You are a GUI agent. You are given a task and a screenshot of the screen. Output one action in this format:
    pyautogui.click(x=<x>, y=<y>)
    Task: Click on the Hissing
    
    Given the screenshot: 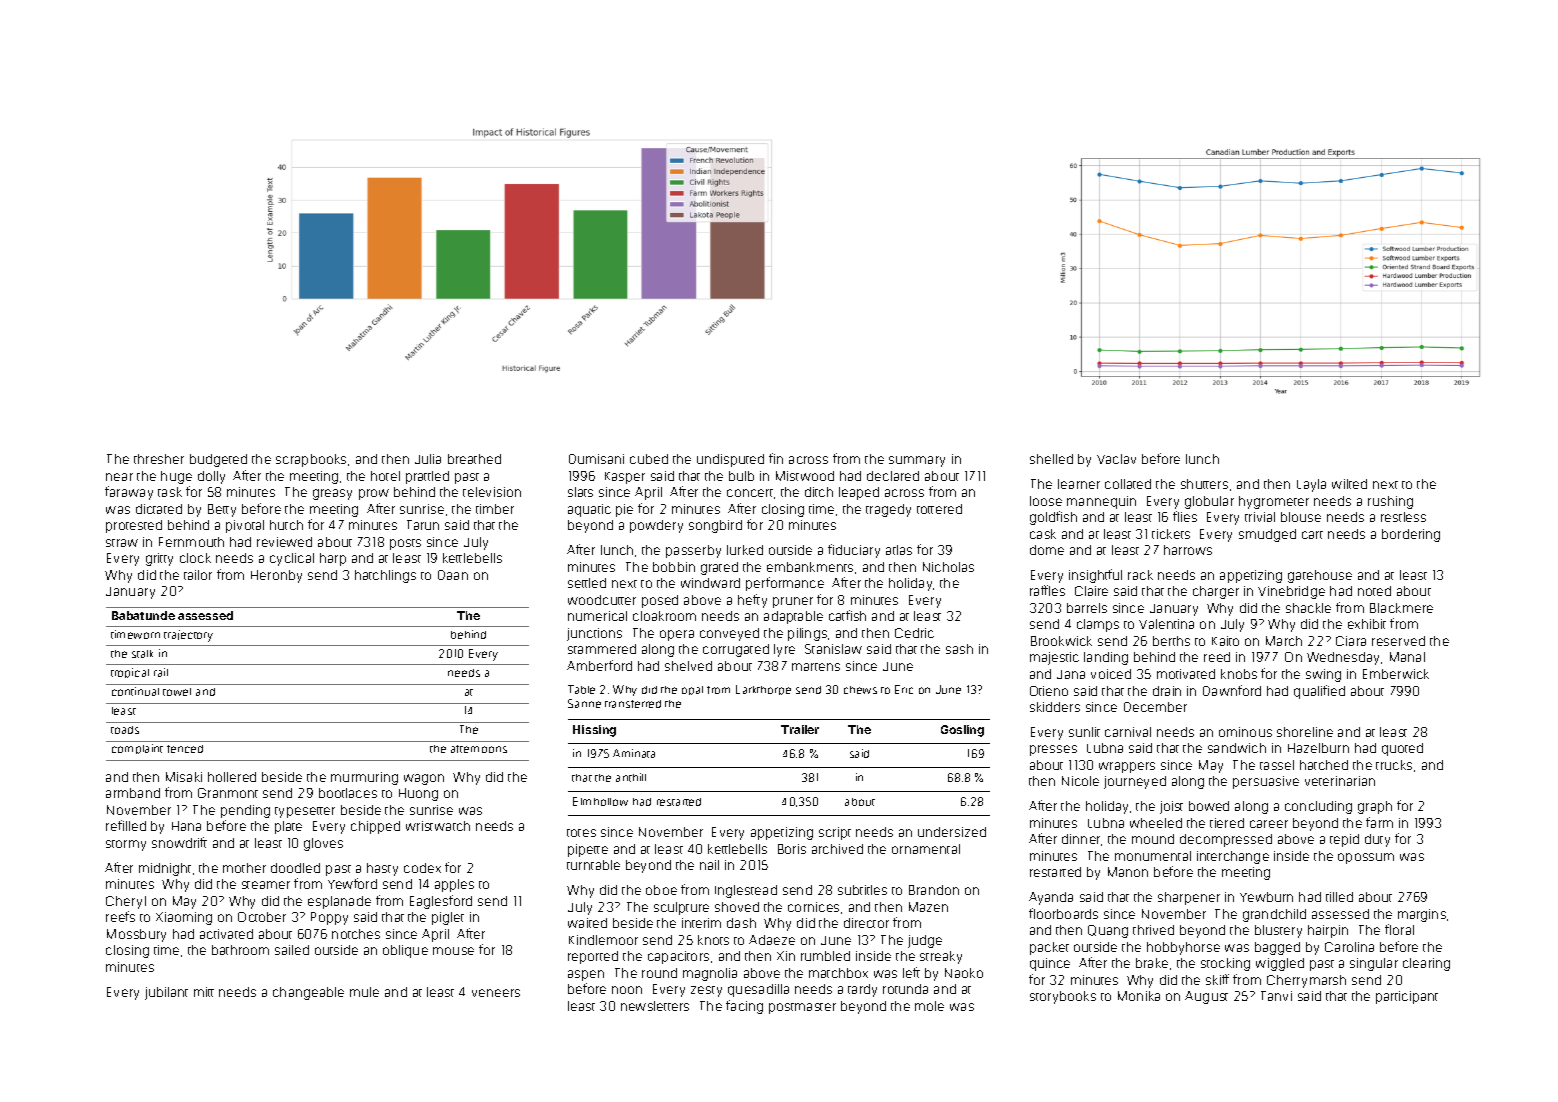 What is the action you would take?
    pyautogui.click(x=594, y=731)
